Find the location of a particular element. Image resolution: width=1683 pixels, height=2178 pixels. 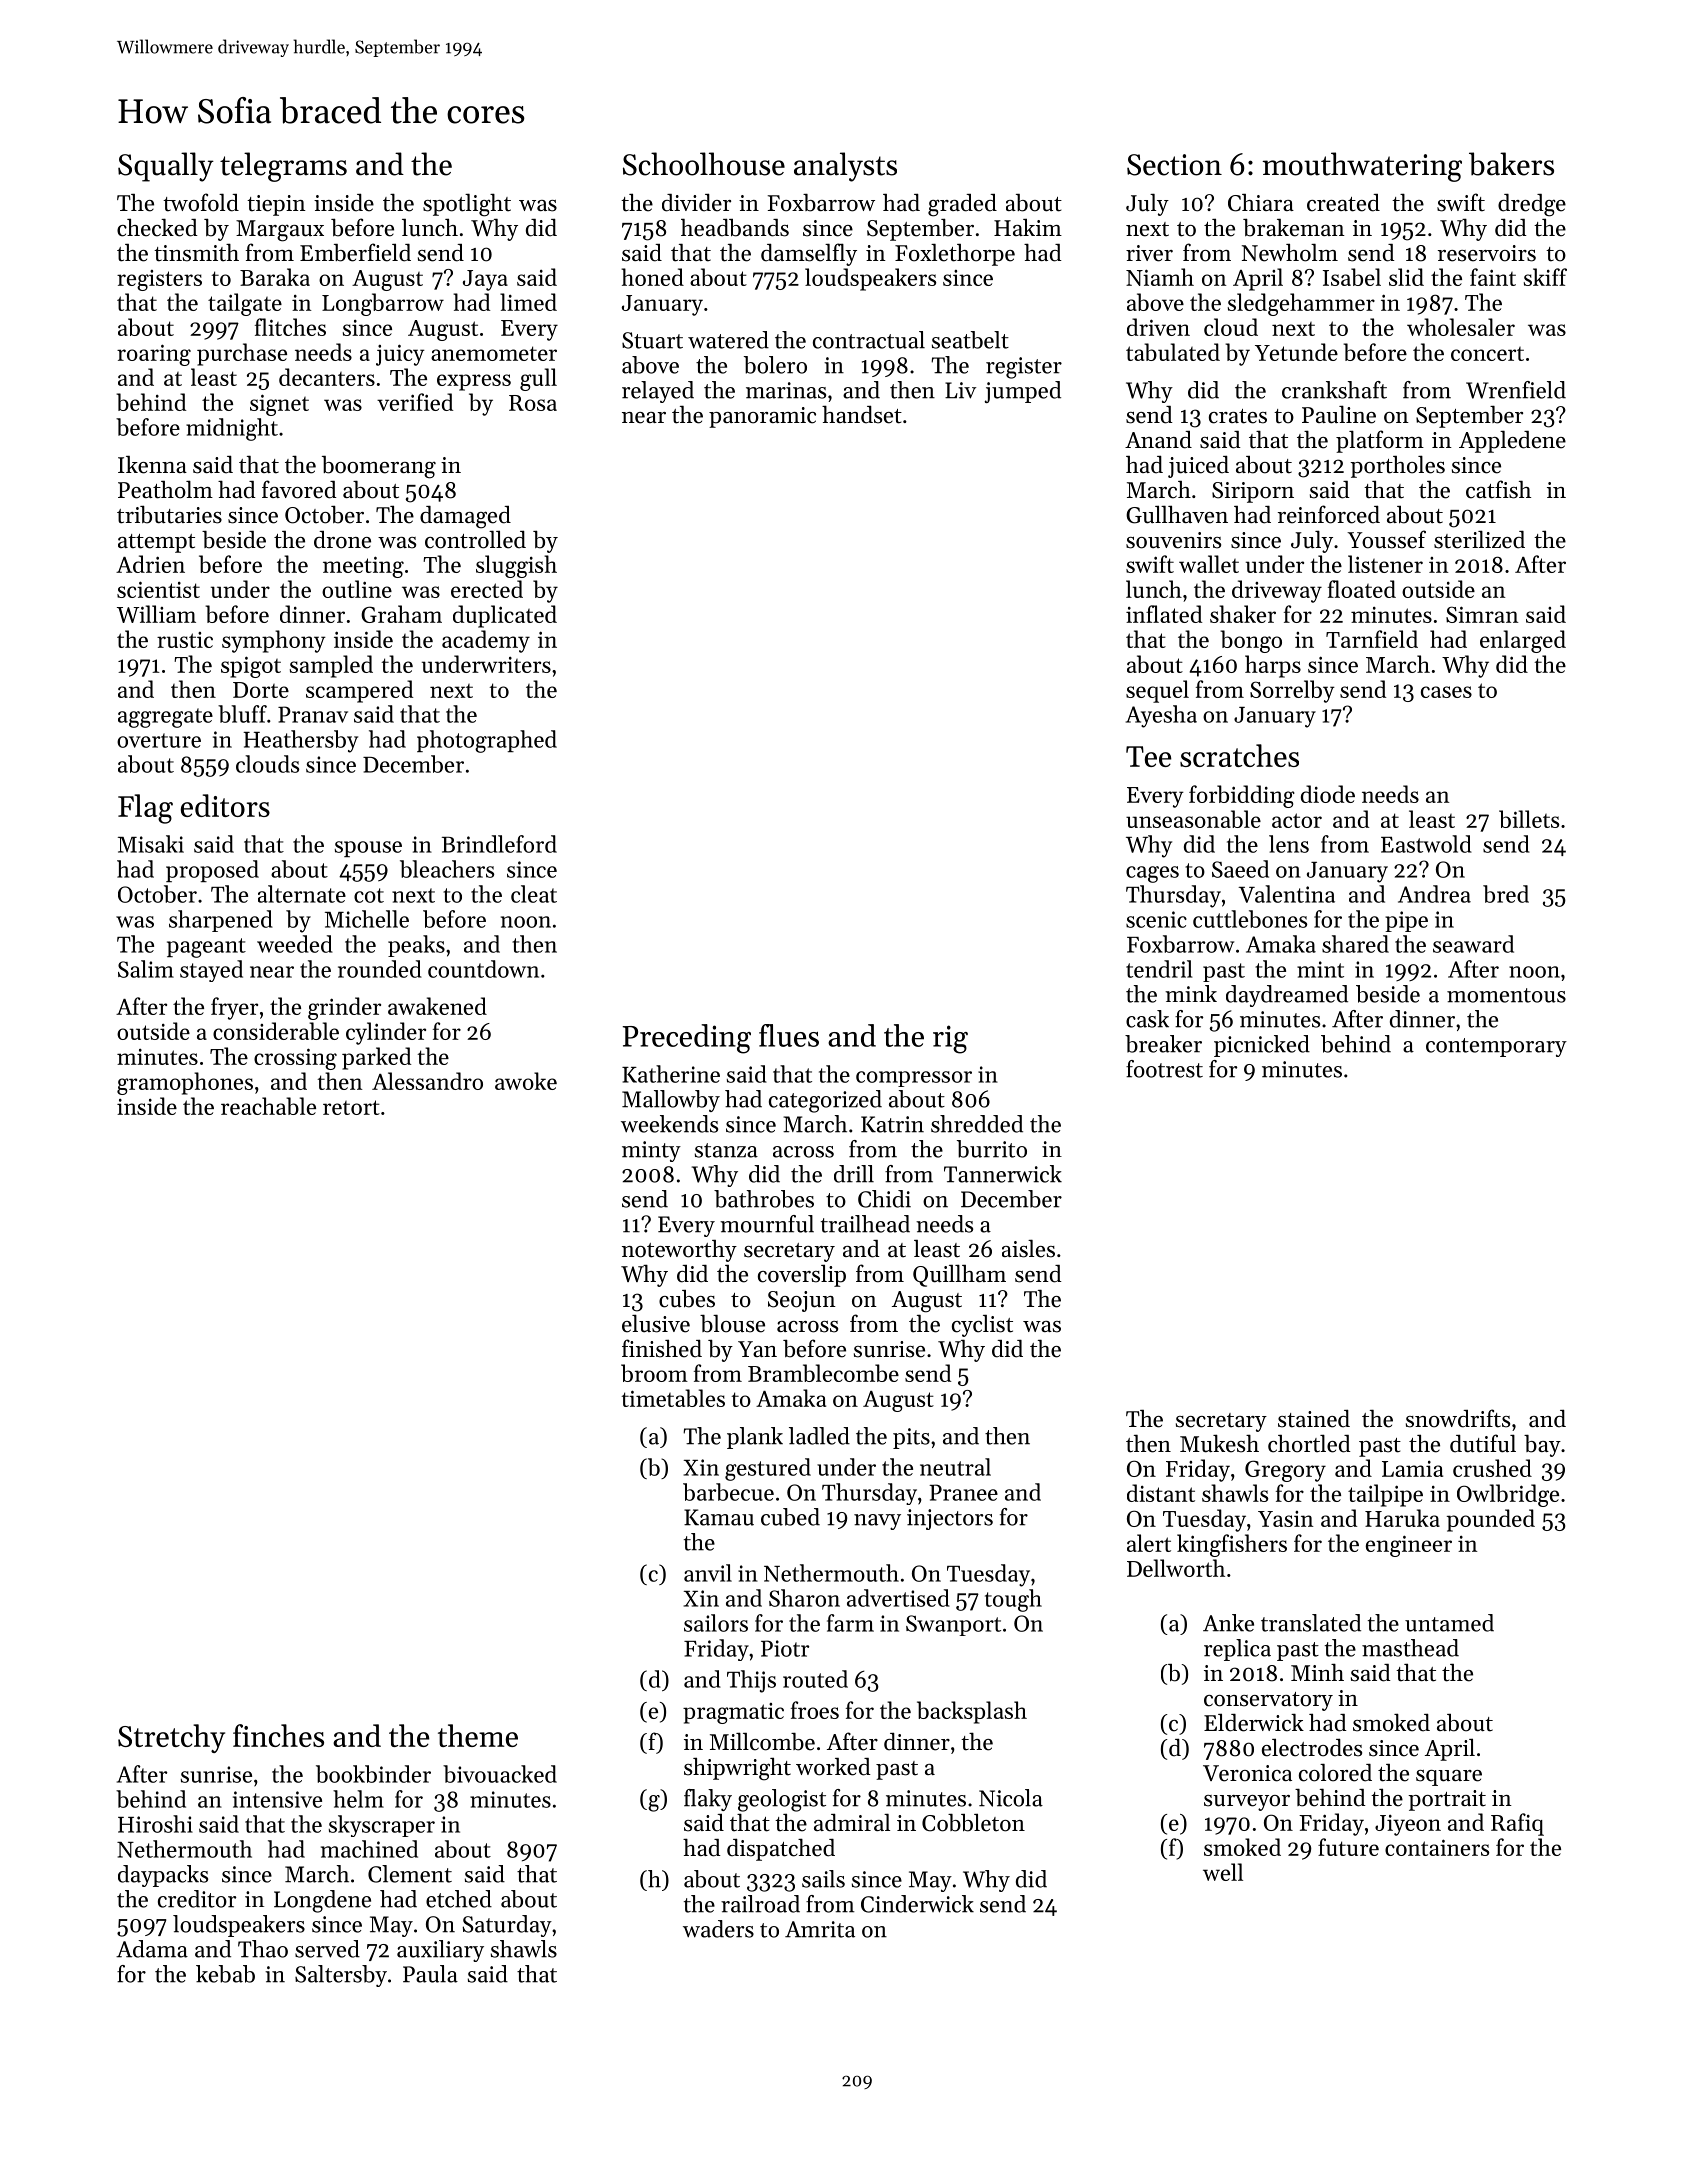

Schoolhouse is located at coordinates (704, 164).
